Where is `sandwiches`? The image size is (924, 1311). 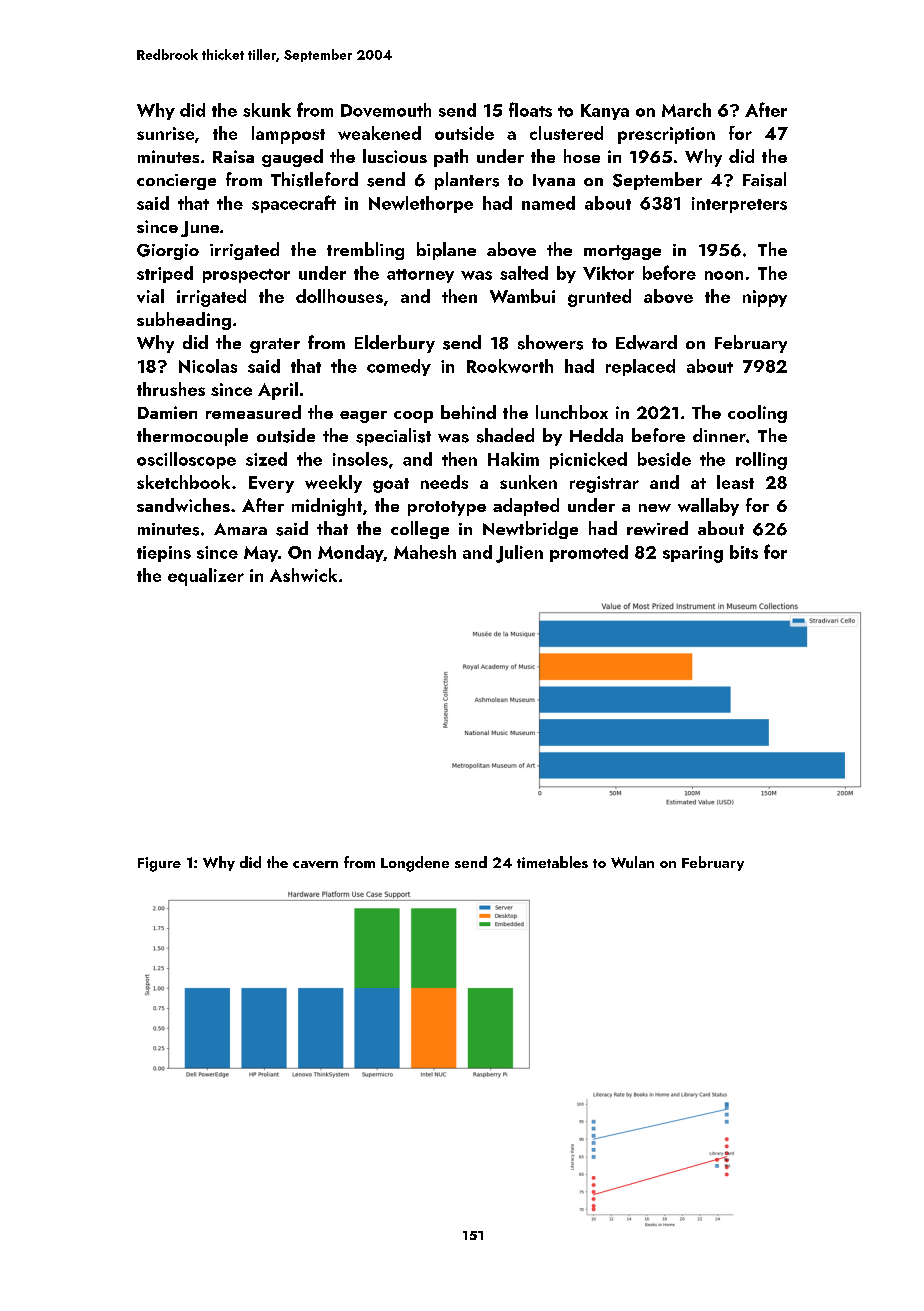 sandwiches is located at coordinates (183, 505).
